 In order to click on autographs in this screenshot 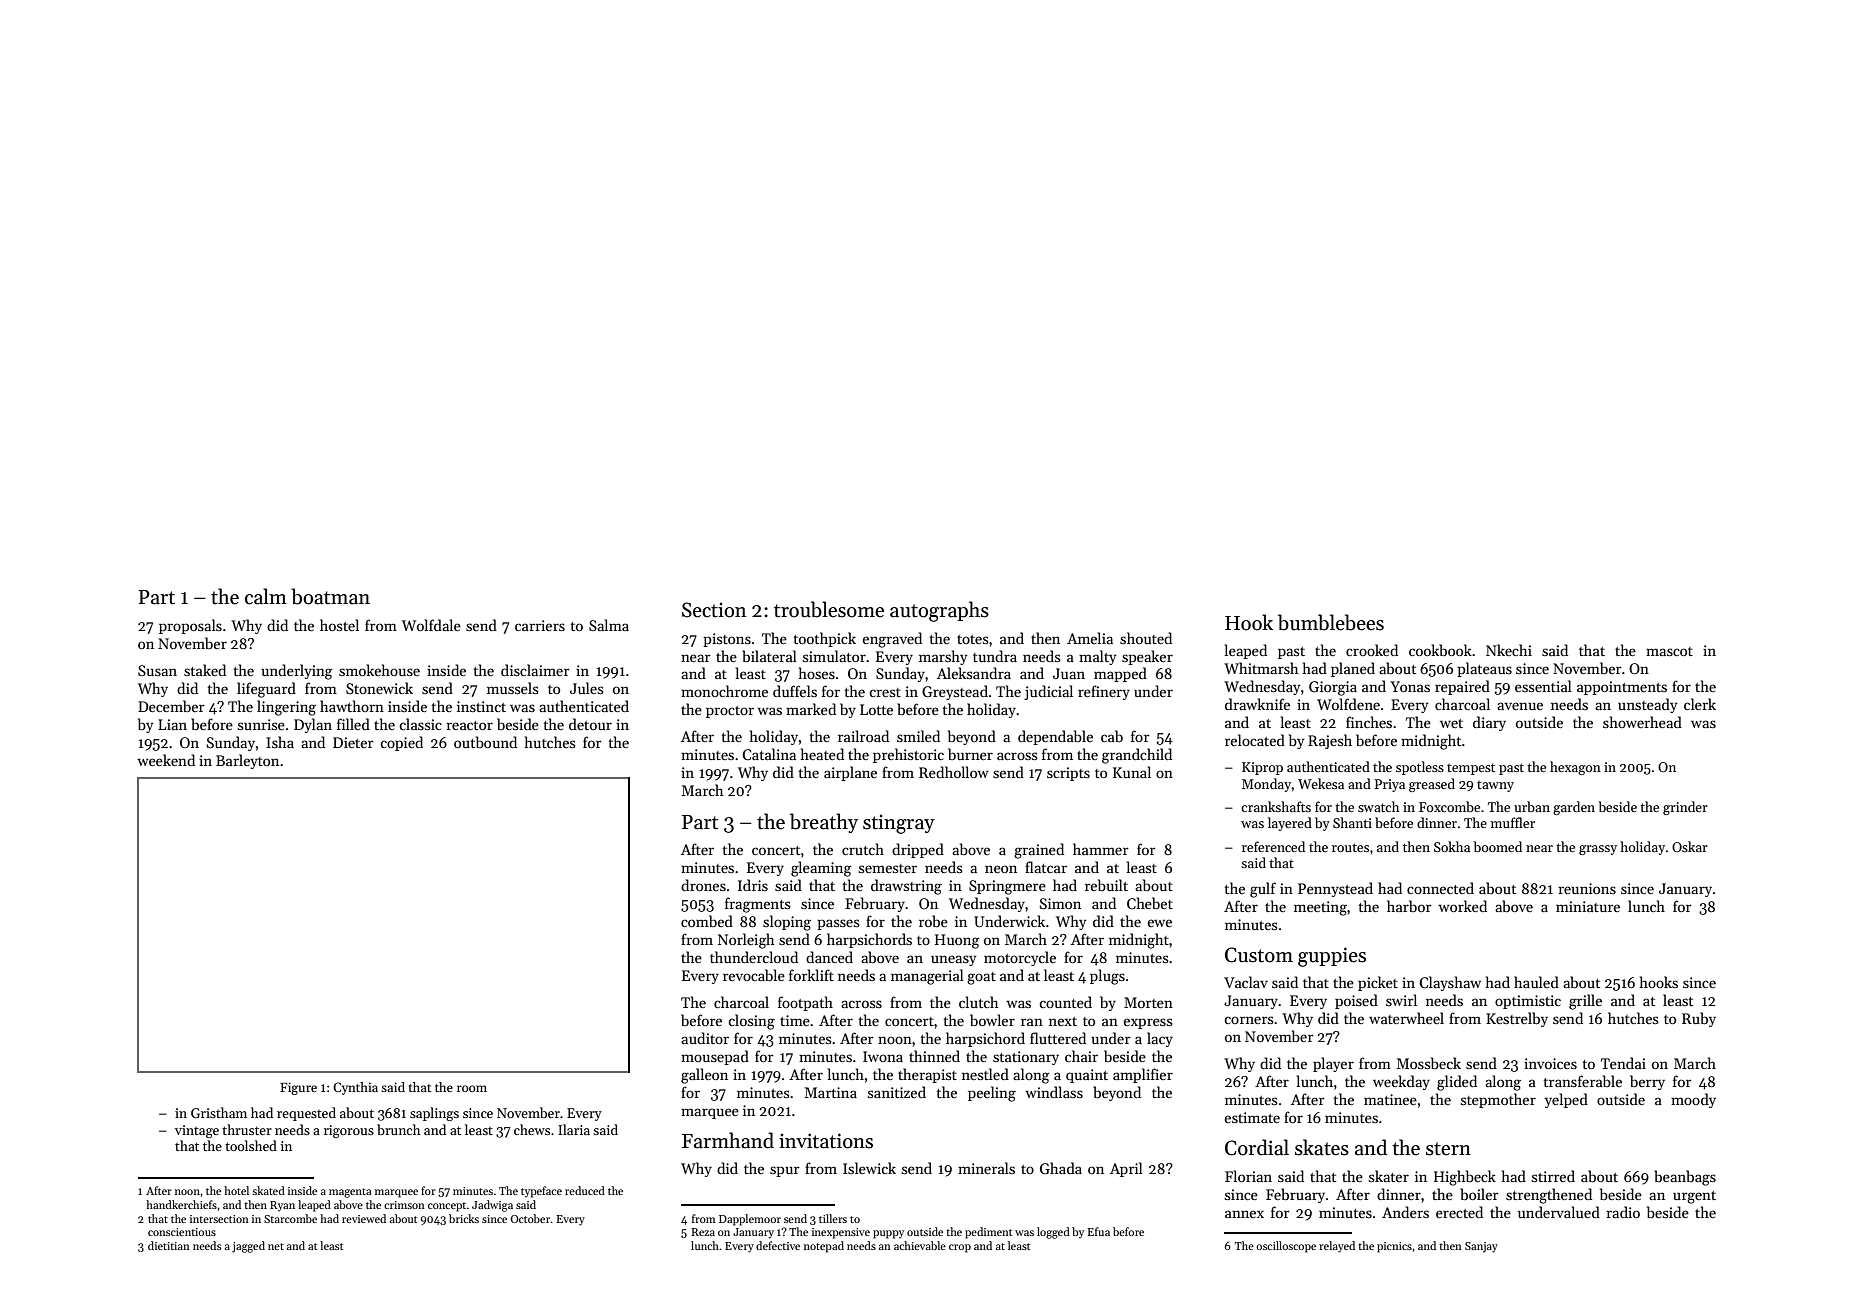, I will do `click(939, 611)`.
